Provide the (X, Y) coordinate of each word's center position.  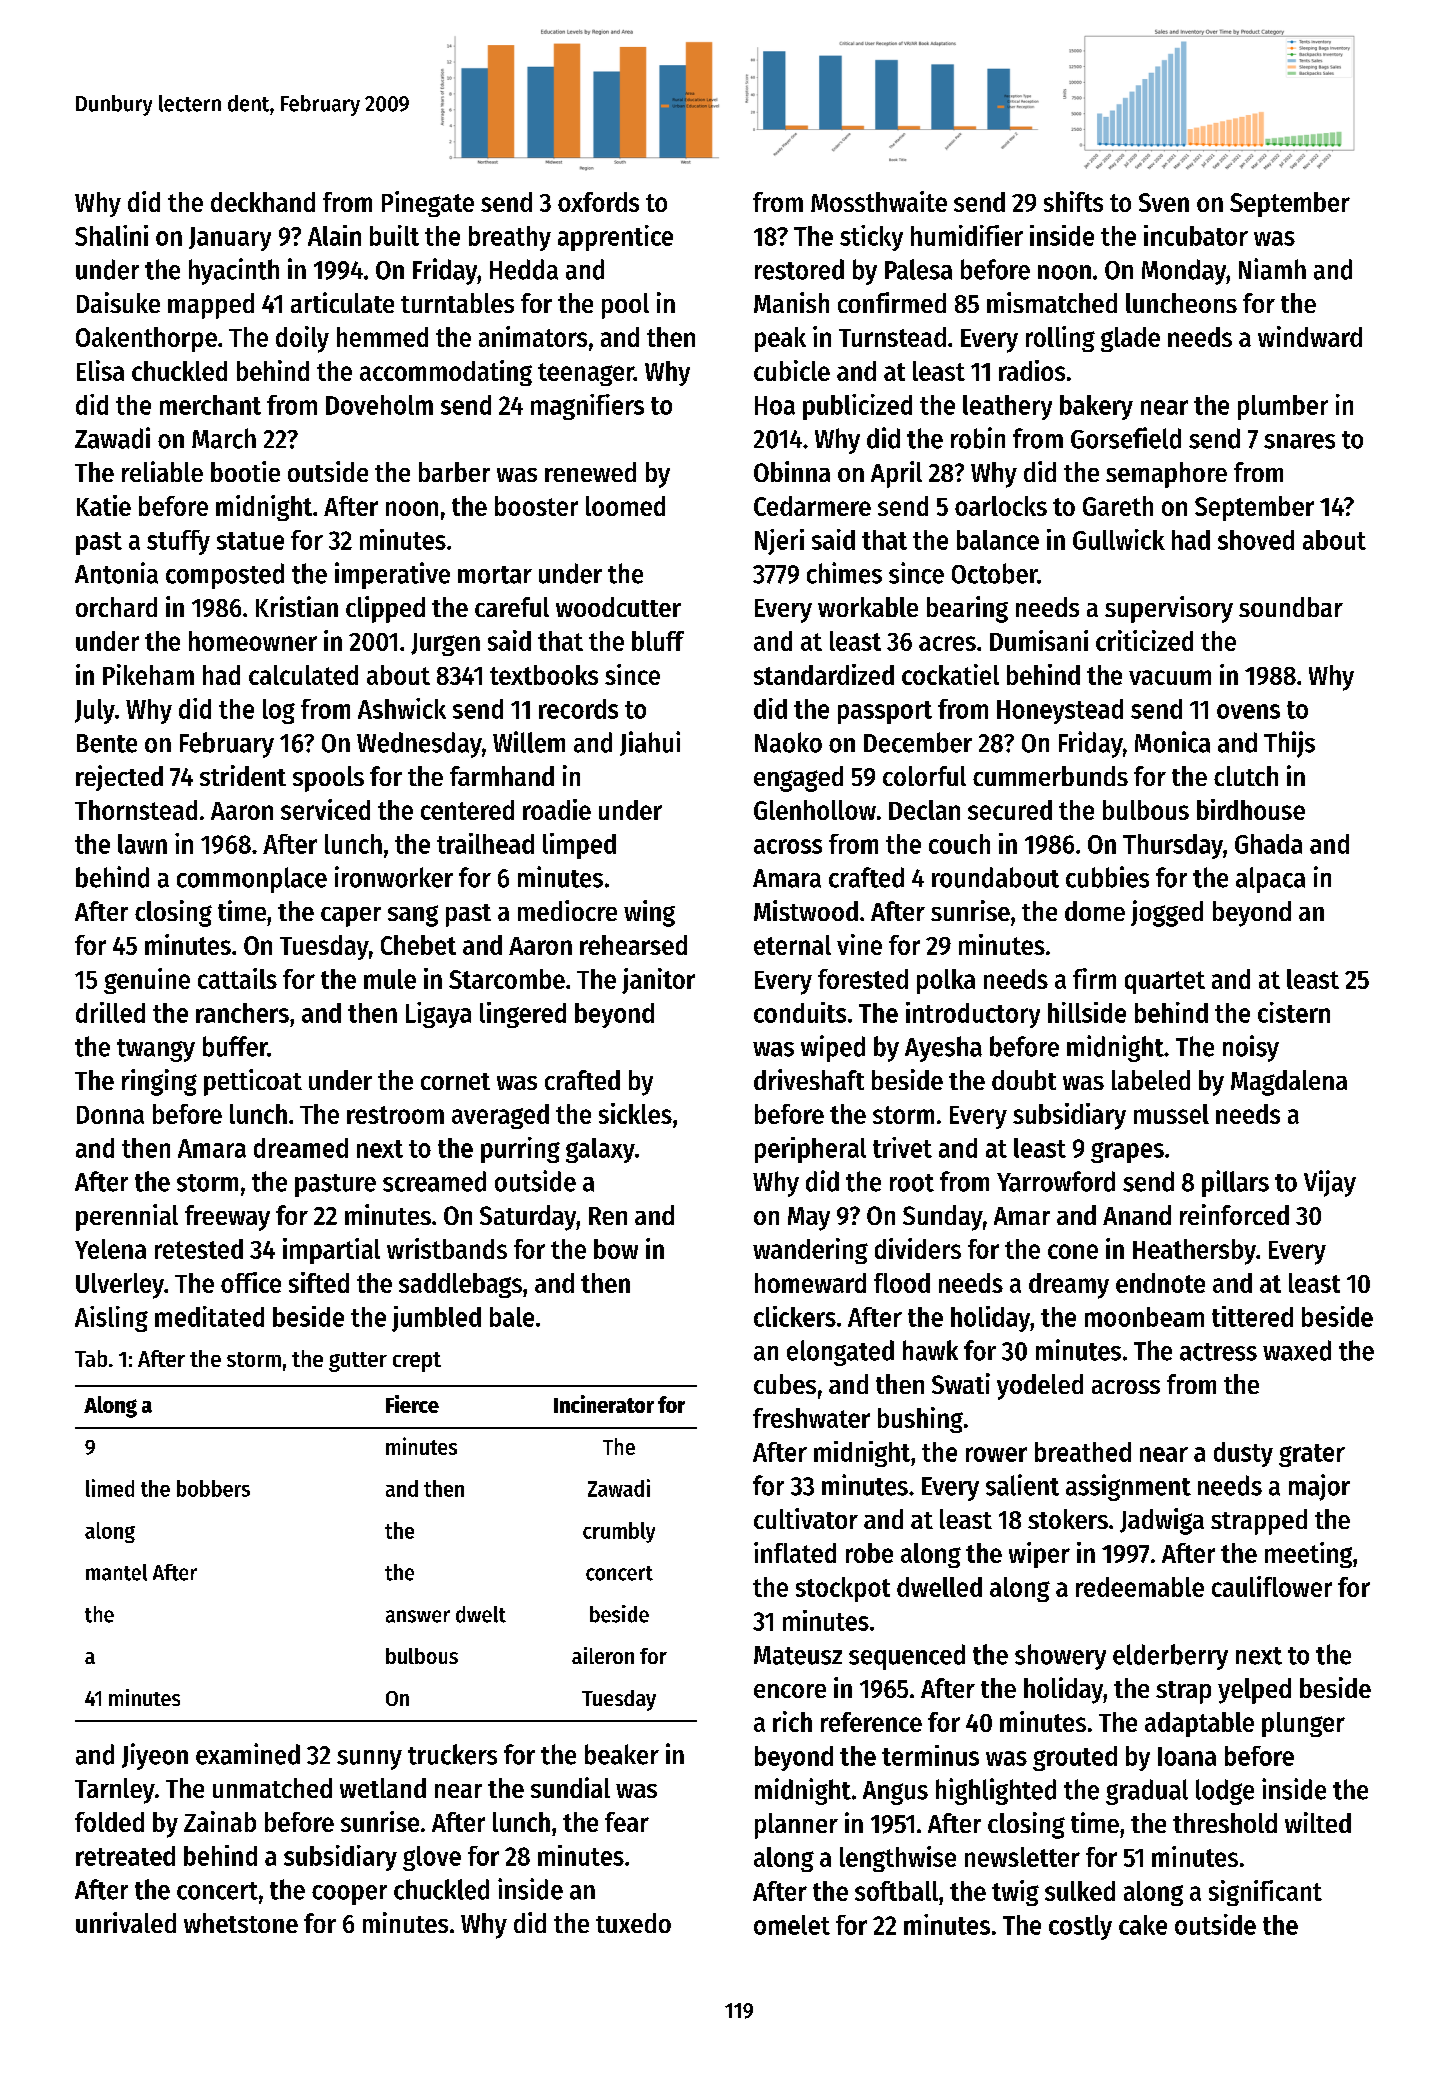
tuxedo (633, 1923)
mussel (1171, 1114)
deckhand (263, 202)
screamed (434, 1181)
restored (799, 269)
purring (520, 1150)
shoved (1256, 540)
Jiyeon (155, 1756)
